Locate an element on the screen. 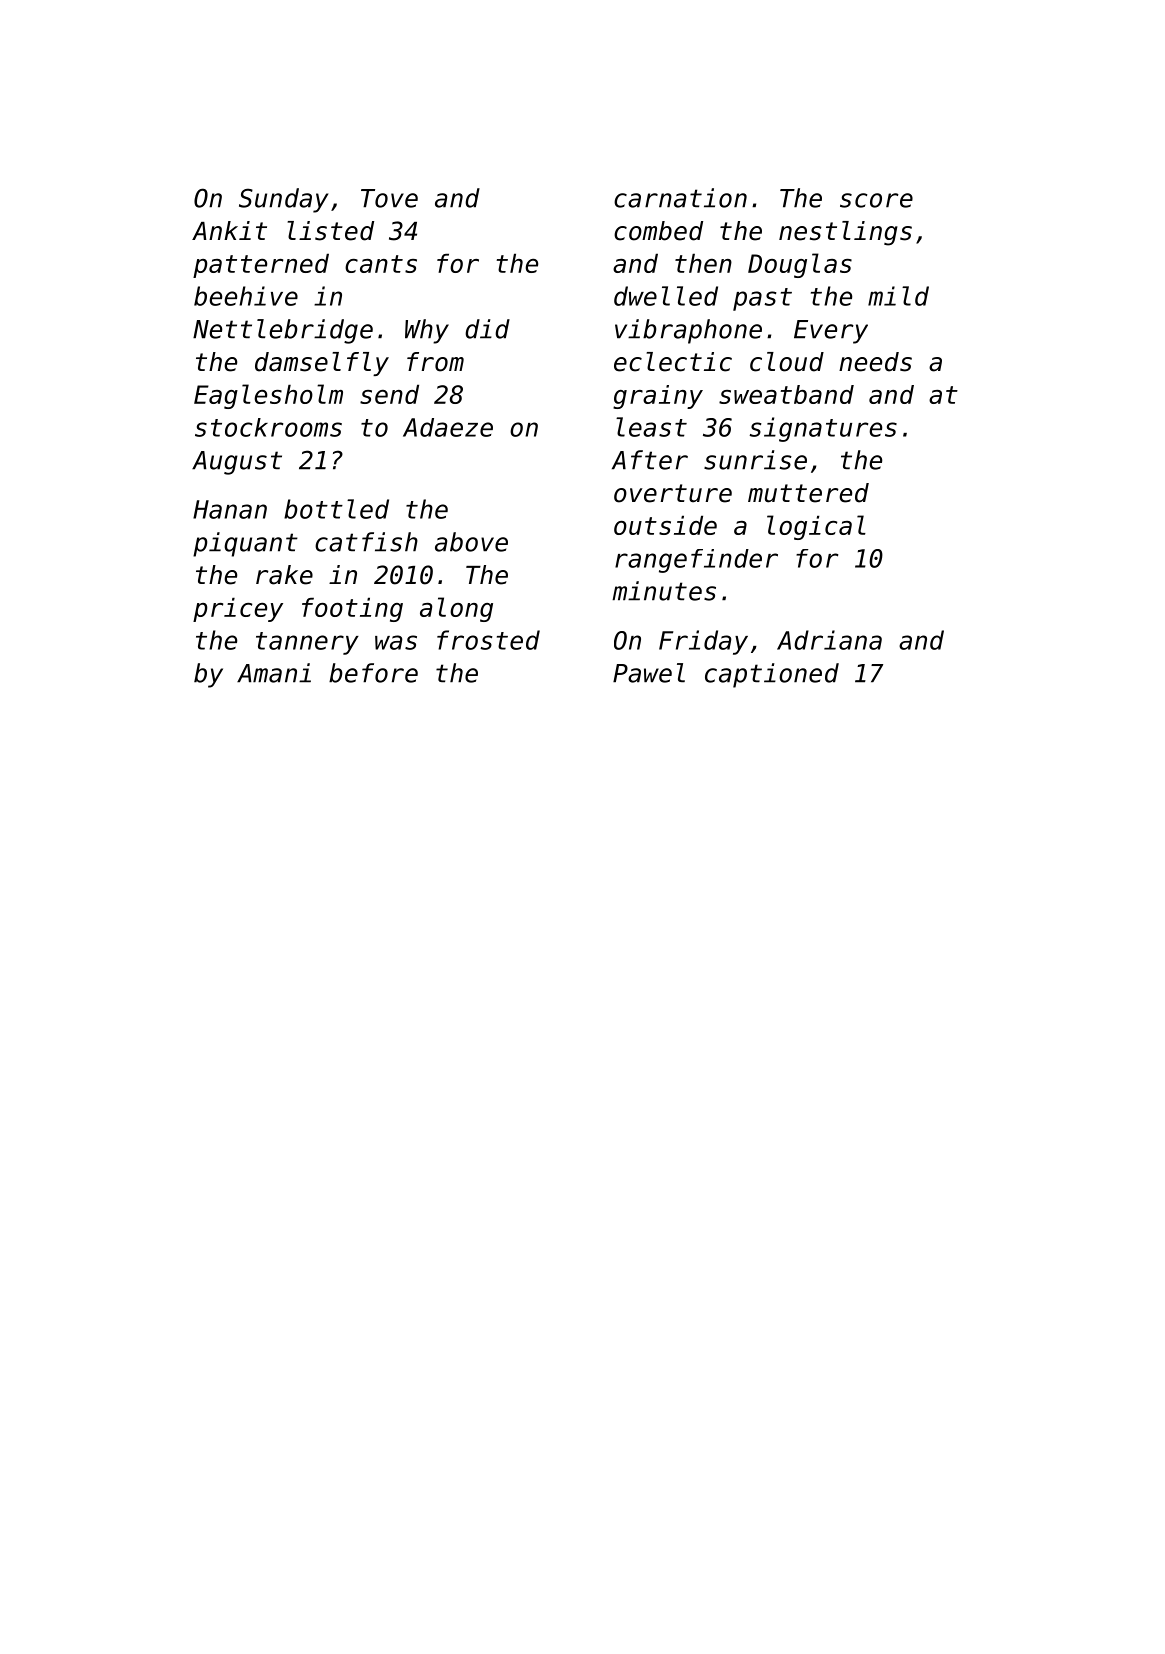 This screenshot has height=1654, width=1165. Amani is located at coordinates (274, 673).
